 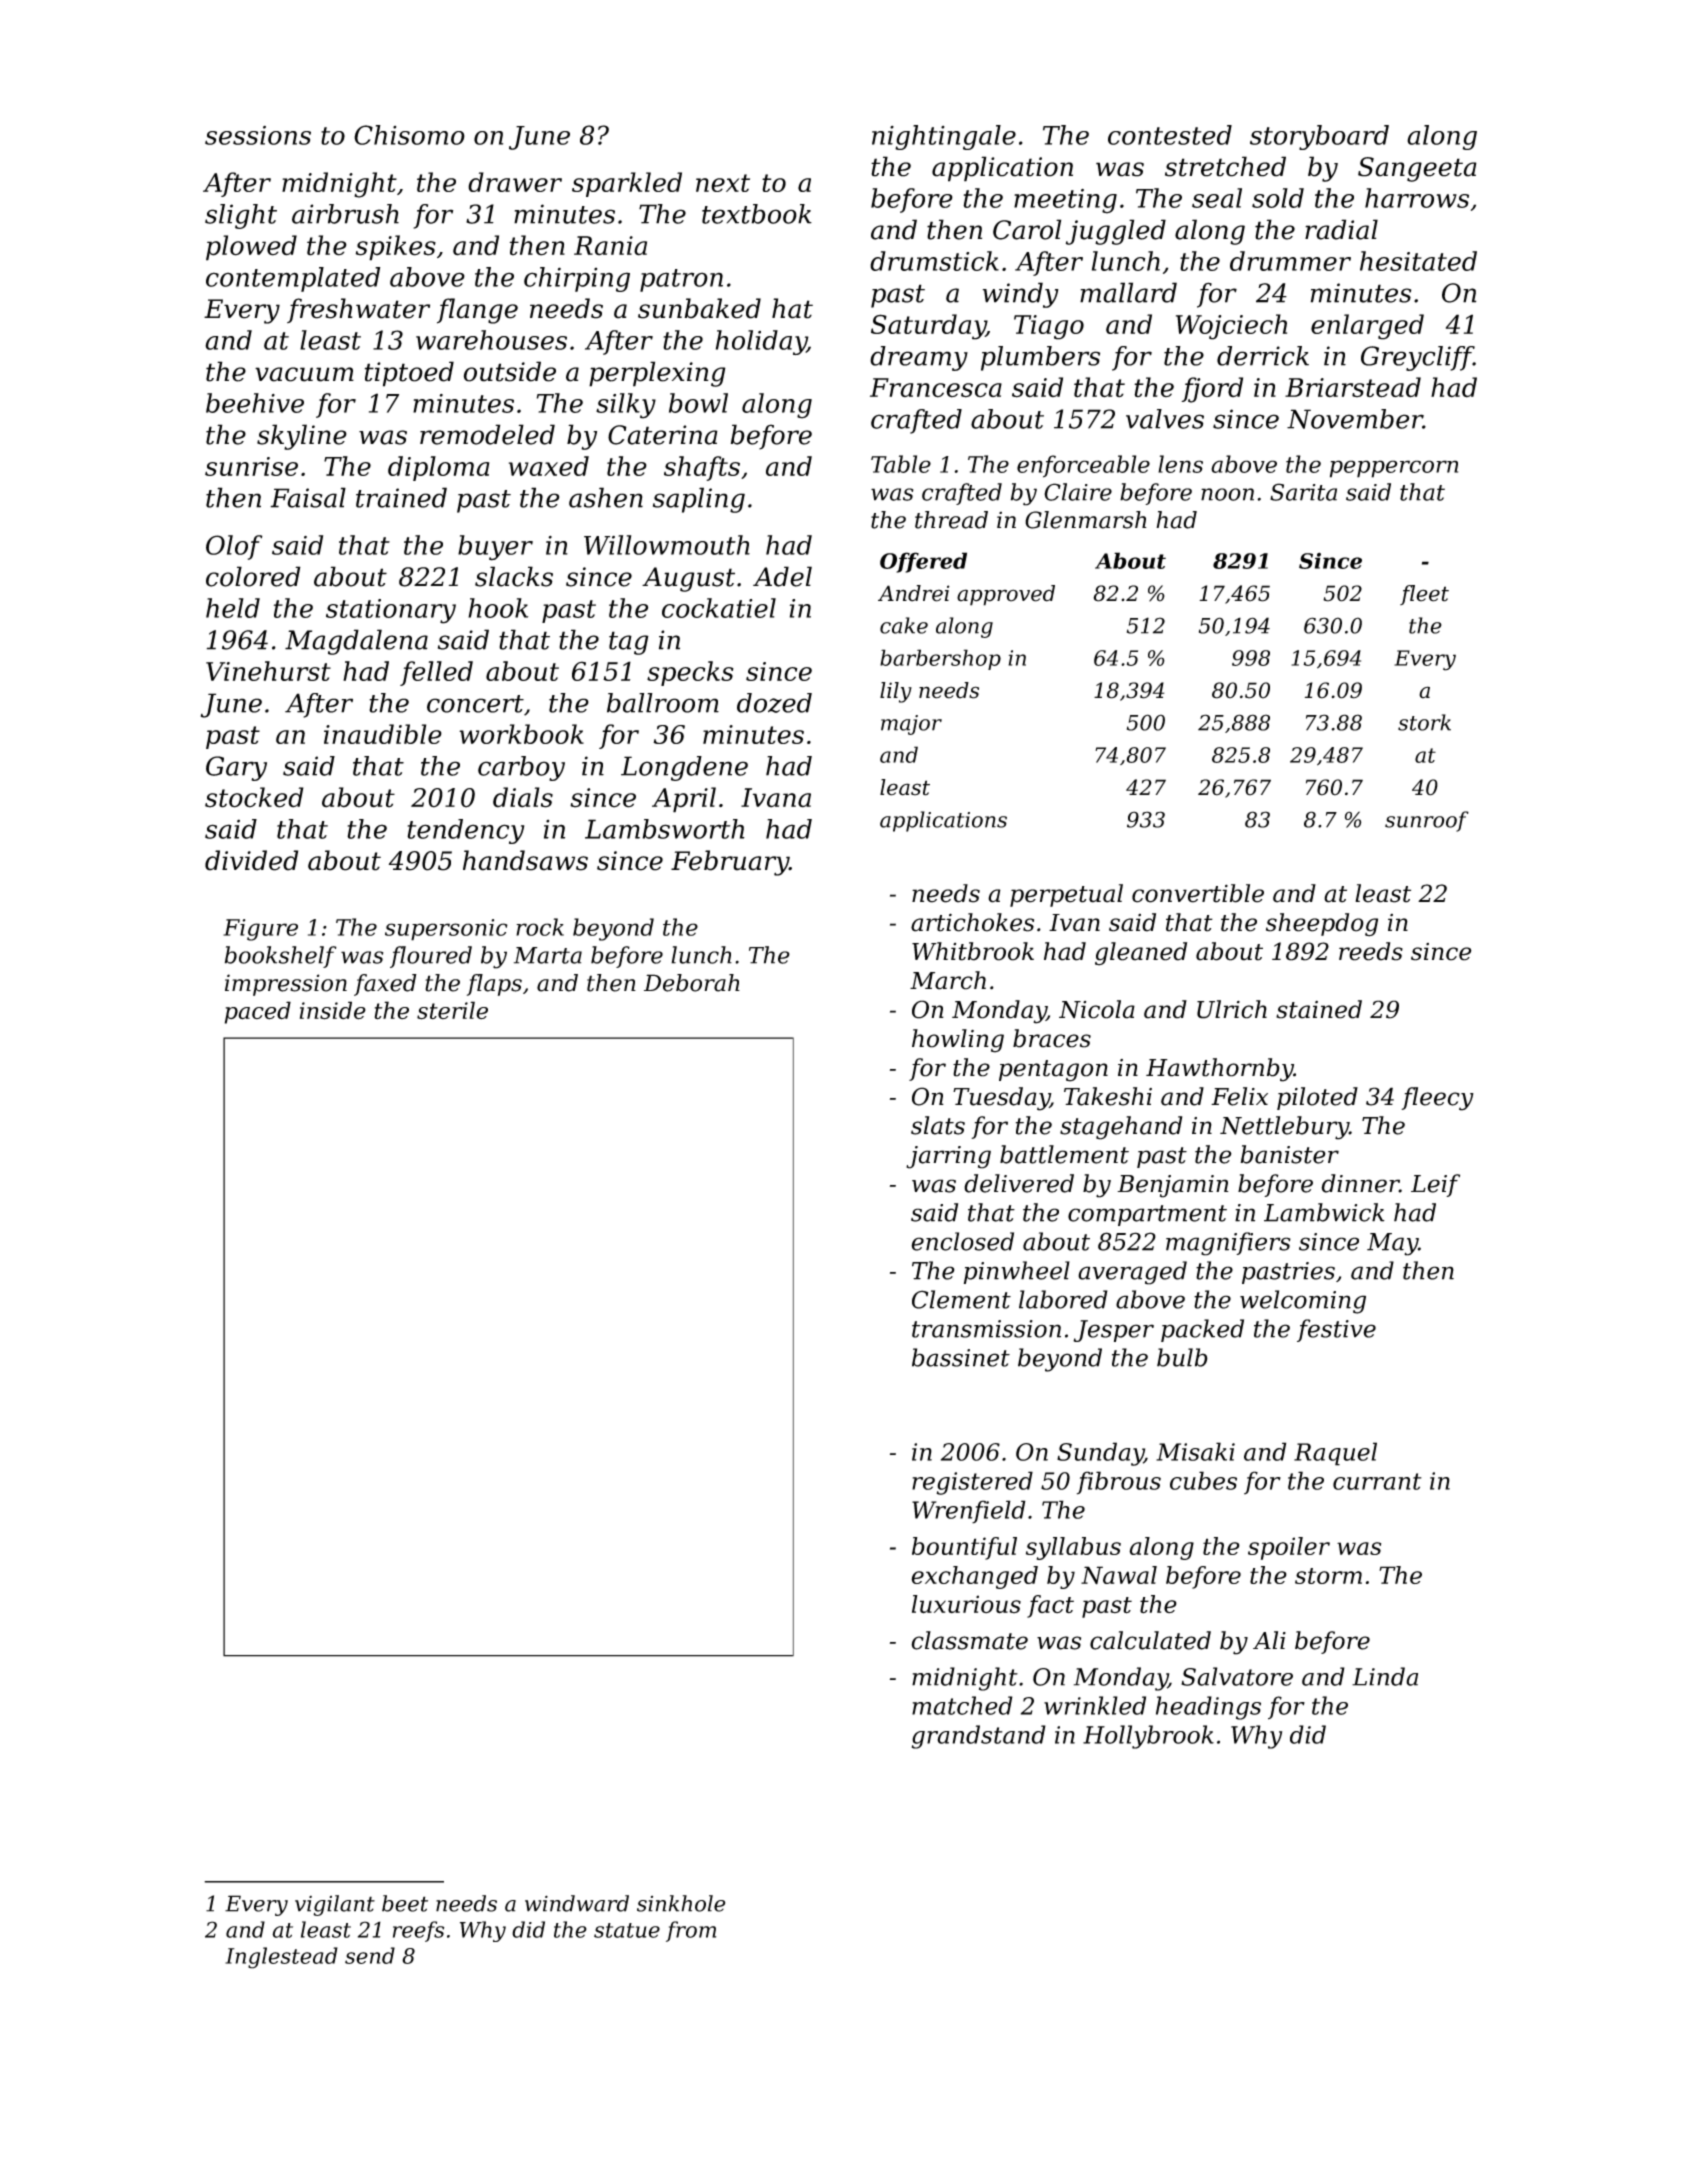 What do you see at coordinates (409, 135) in the screenshot?
I see `Chisomo` at bounding box center [409, 135].
